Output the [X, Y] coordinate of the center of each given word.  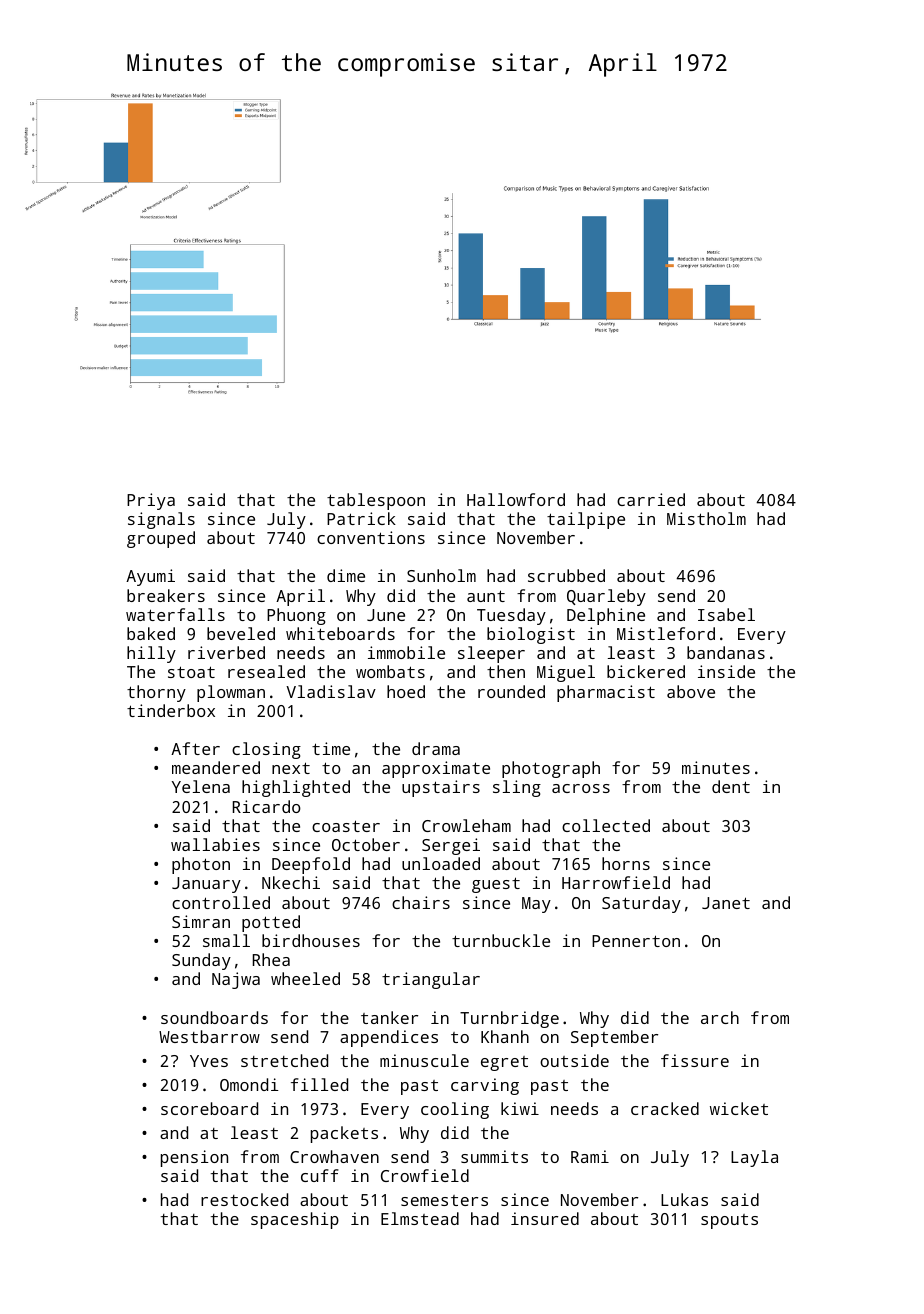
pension [194, 1158]
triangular [431, 980]
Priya [151, 501]
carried [651, 499]
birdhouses [311, 940]
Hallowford [516, 499]
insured [545, 1218]
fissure [695, 1060]
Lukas [684, 1199]
